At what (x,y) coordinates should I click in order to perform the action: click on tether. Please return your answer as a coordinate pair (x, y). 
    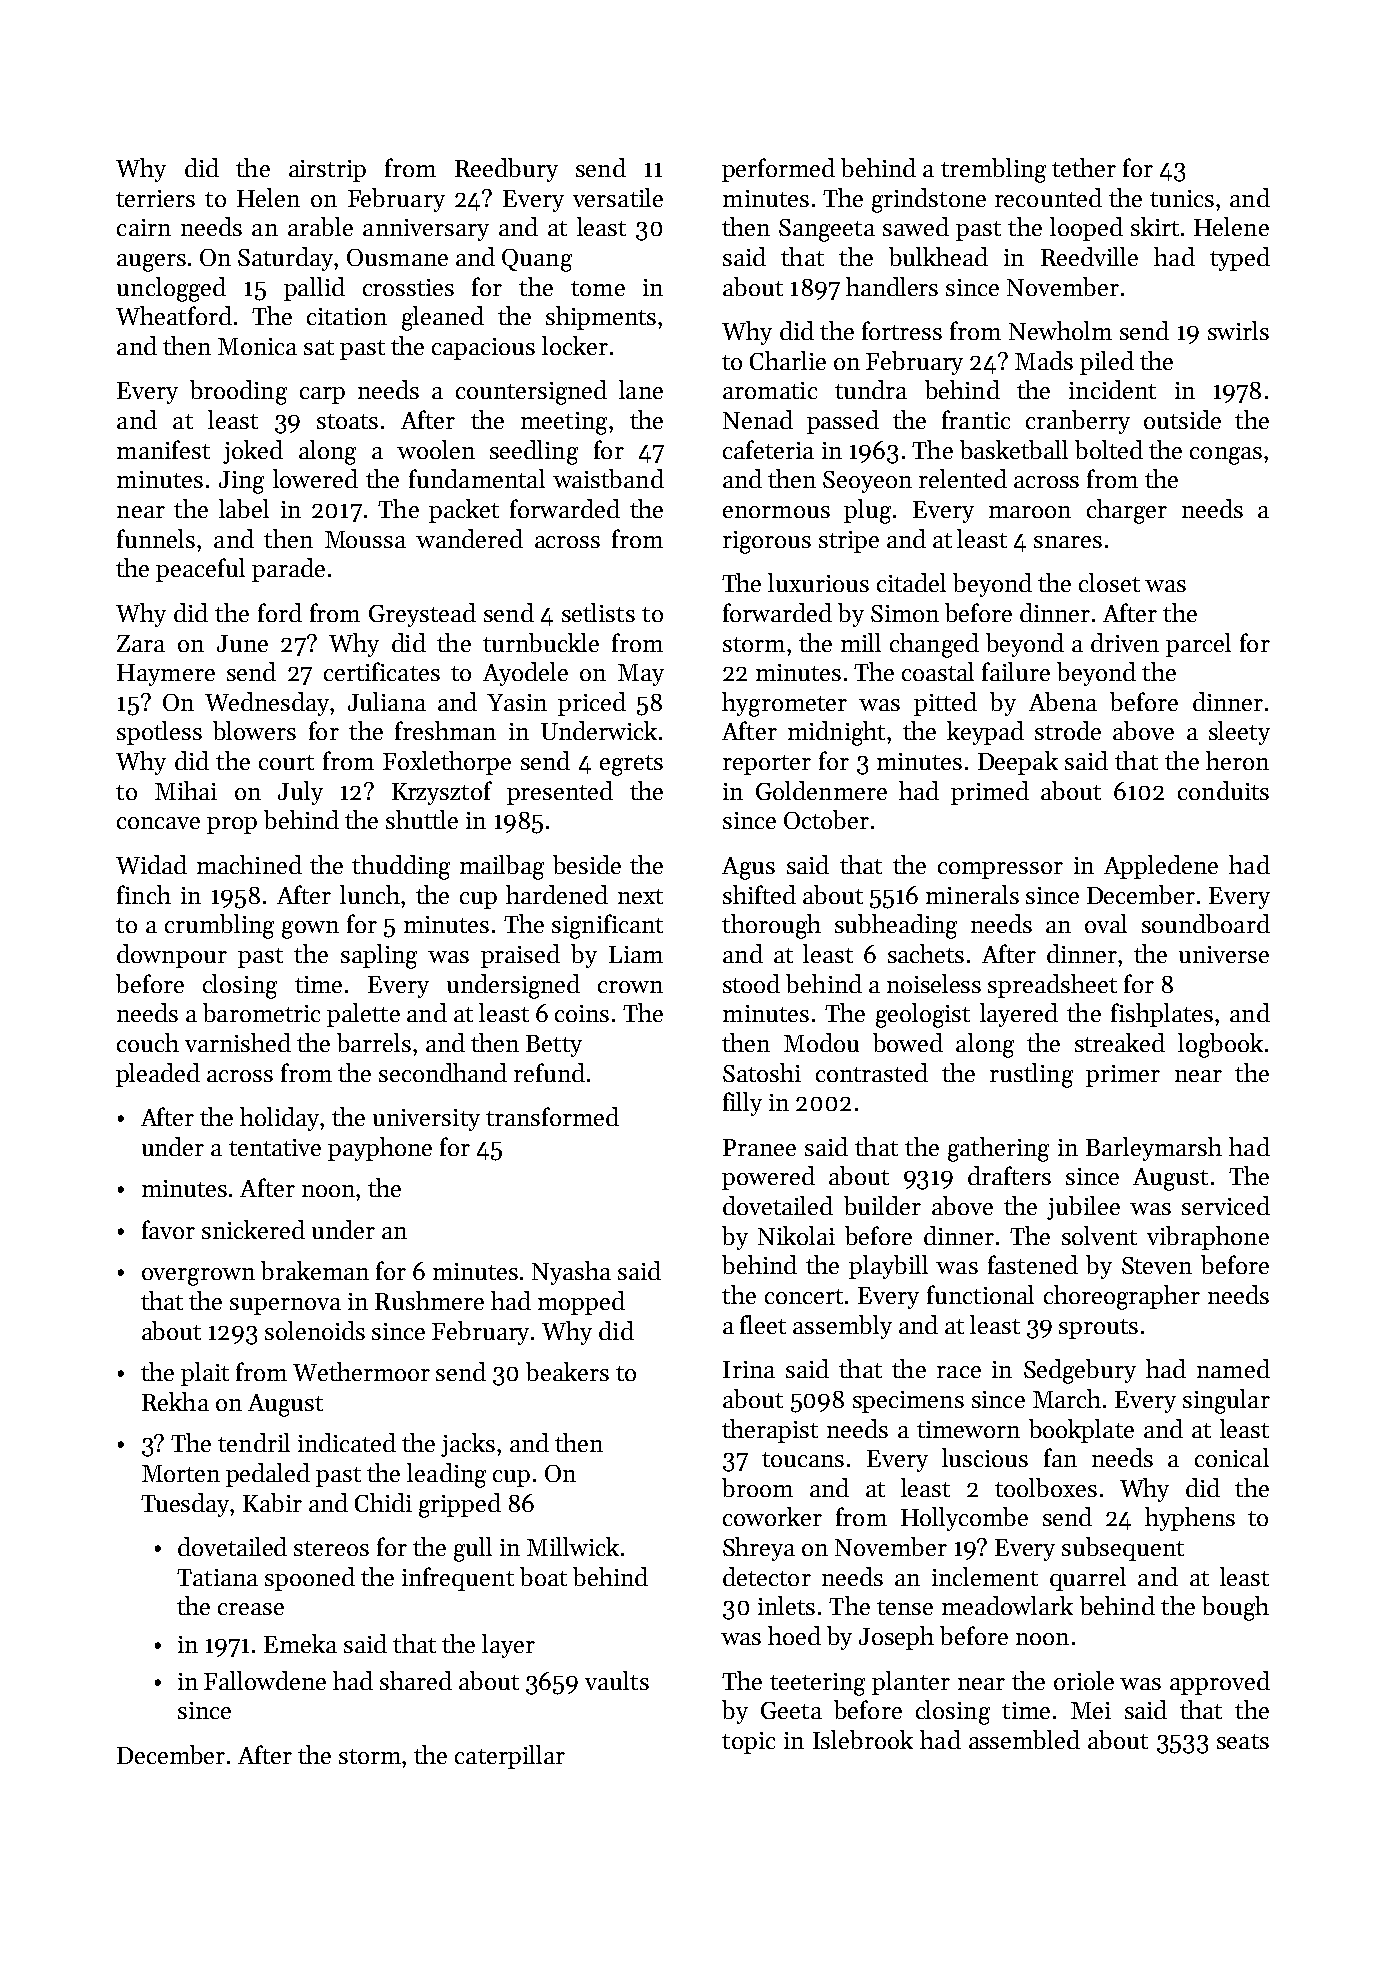
    Looking at the image, I should click on (1084, 167).
